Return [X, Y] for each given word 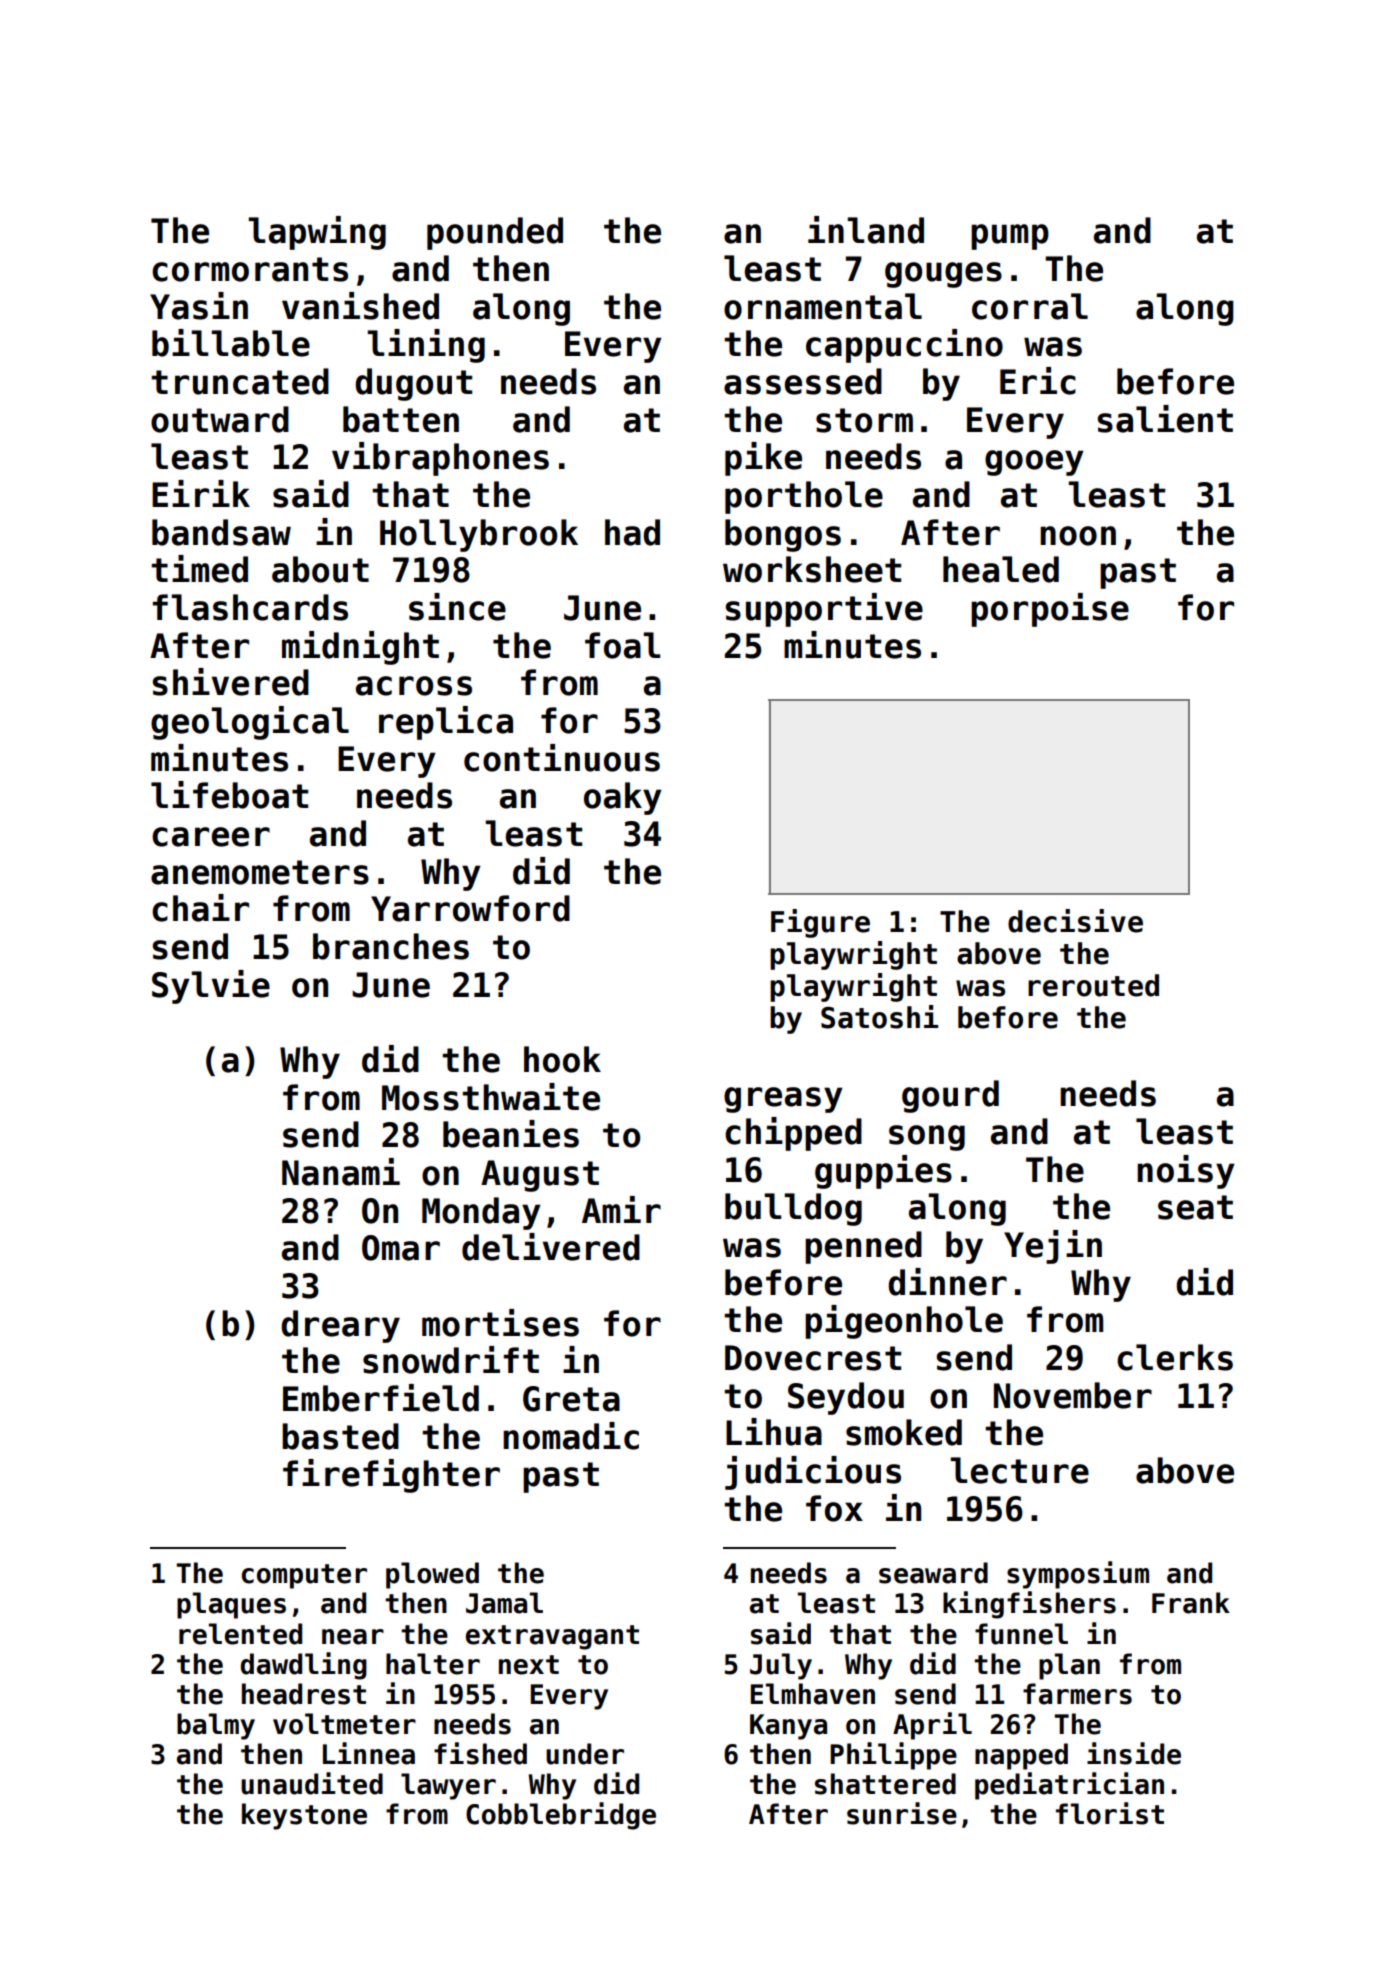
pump [1010, 237]
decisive [1075, 921]
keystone [304, 1816]
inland [866, 230]
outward [220, 419]
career [211, 837]
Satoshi [879, 1017]
